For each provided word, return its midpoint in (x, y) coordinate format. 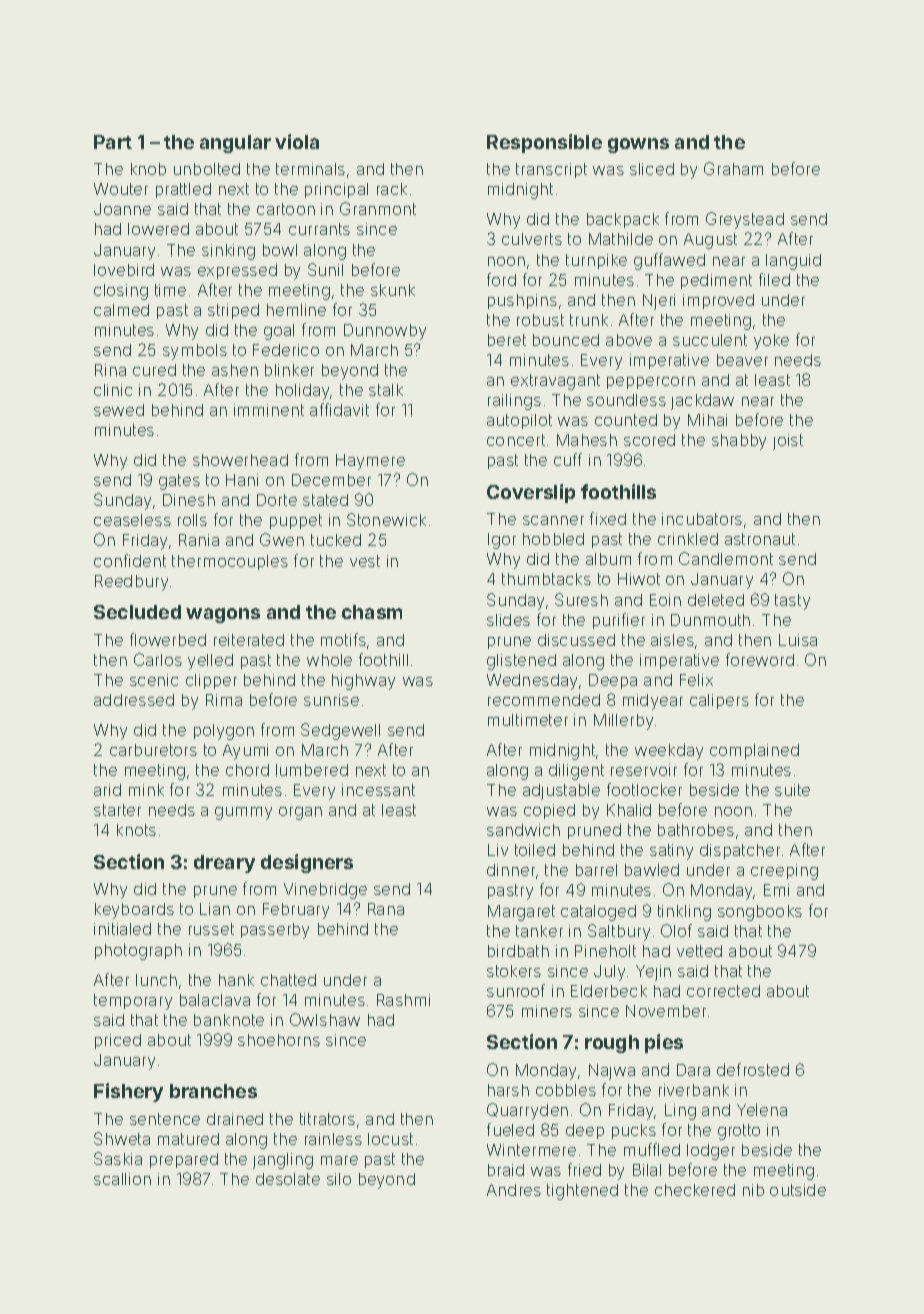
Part (113, 142)
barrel (596, 870)
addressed (134, 700)
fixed (608, 518)
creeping (784, 872)
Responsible (544, 143)
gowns (638, 145)
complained (754, 751)
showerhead (240, 460)
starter (117, 810)
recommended (544, 700)
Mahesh (587, 440)
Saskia (118, 1158)
